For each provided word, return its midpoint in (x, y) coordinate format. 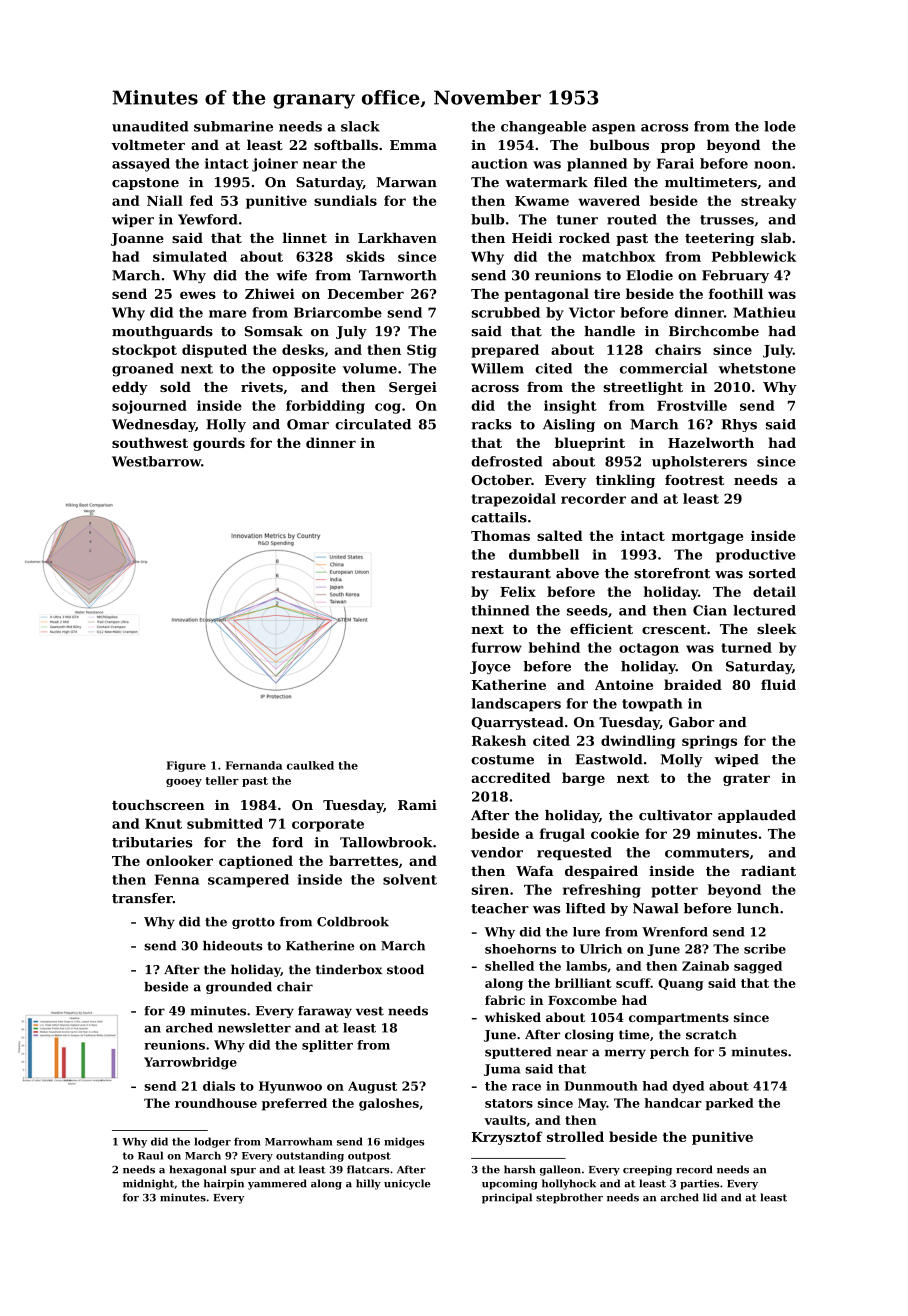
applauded (757, 816)
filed (610, 182)
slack (360, 126)
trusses (727, 220)
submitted (225, 823)
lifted (586, 908)
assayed (141, 165)
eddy (130, 388)
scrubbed (505, 312)
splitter (327, 1046)
